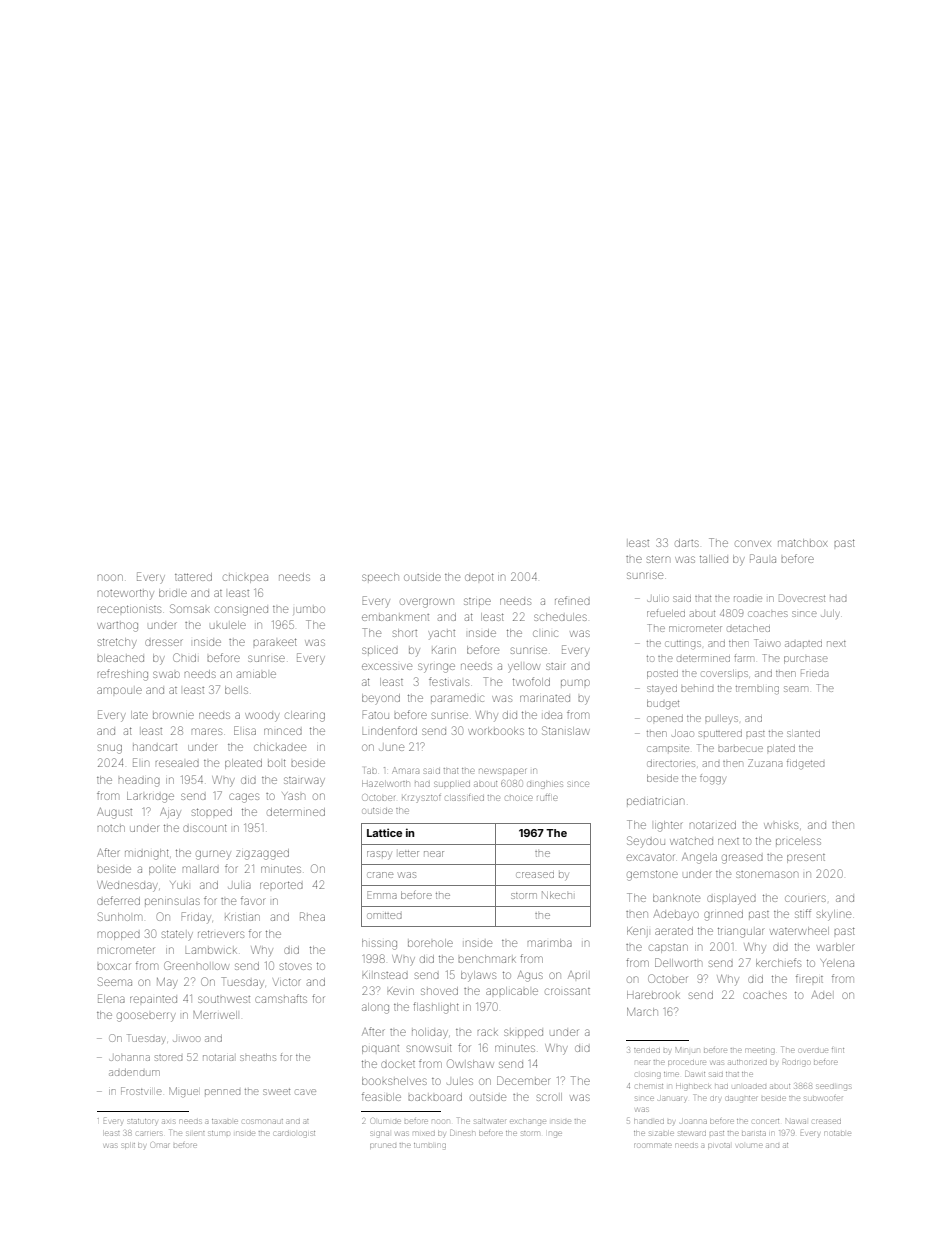  Describe the element at coordinates (721, 719) in the screenshot. I see `pulleys` at that location.
